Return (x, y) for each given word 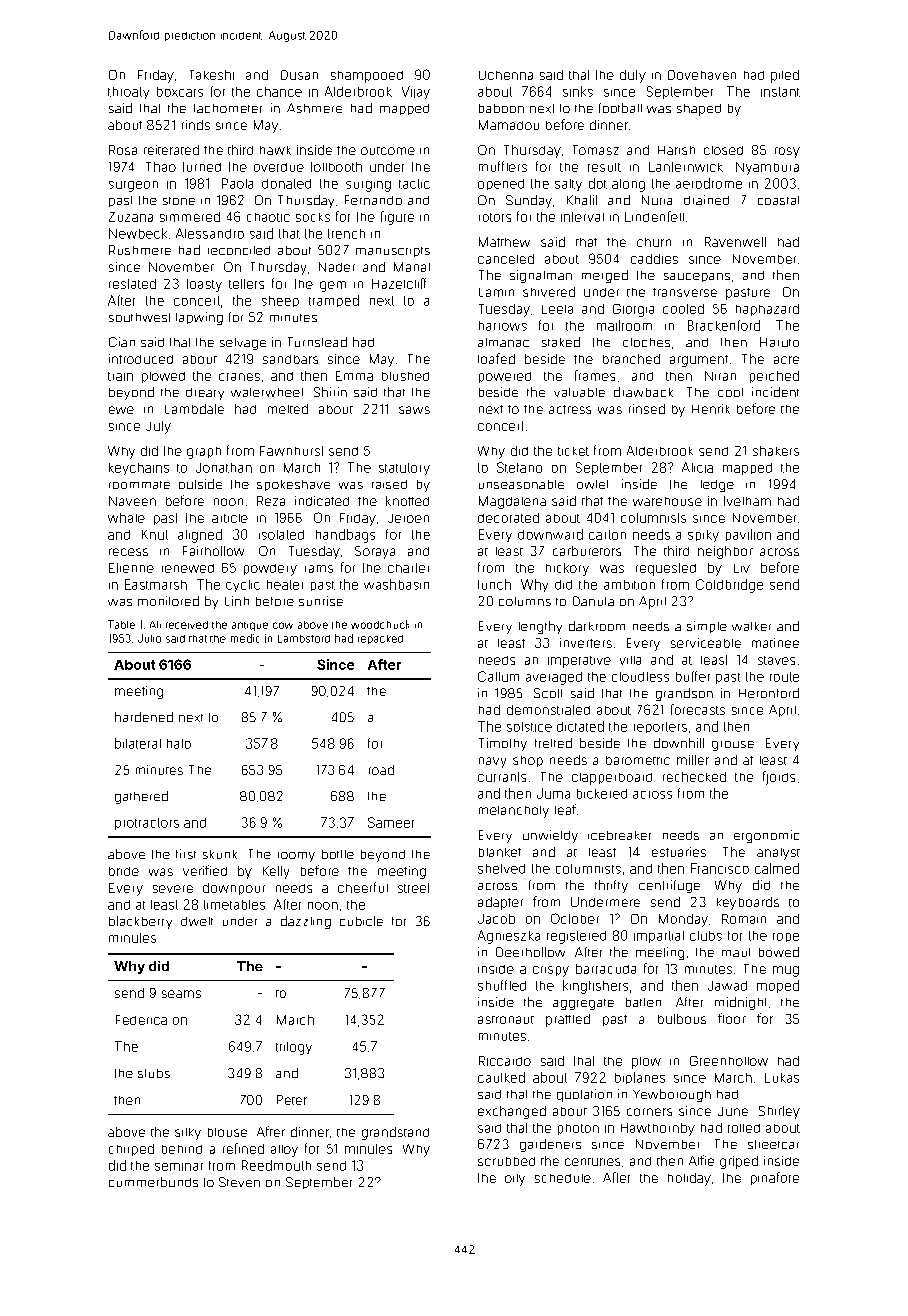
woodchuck (380, 624)
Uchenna (506, 75)
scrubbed (506, 1161)
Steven (239, 1182)
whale (126, 518)
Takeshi (212, 75)
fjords (779, 778)
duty (633, 76)
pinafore (775, 1178)
